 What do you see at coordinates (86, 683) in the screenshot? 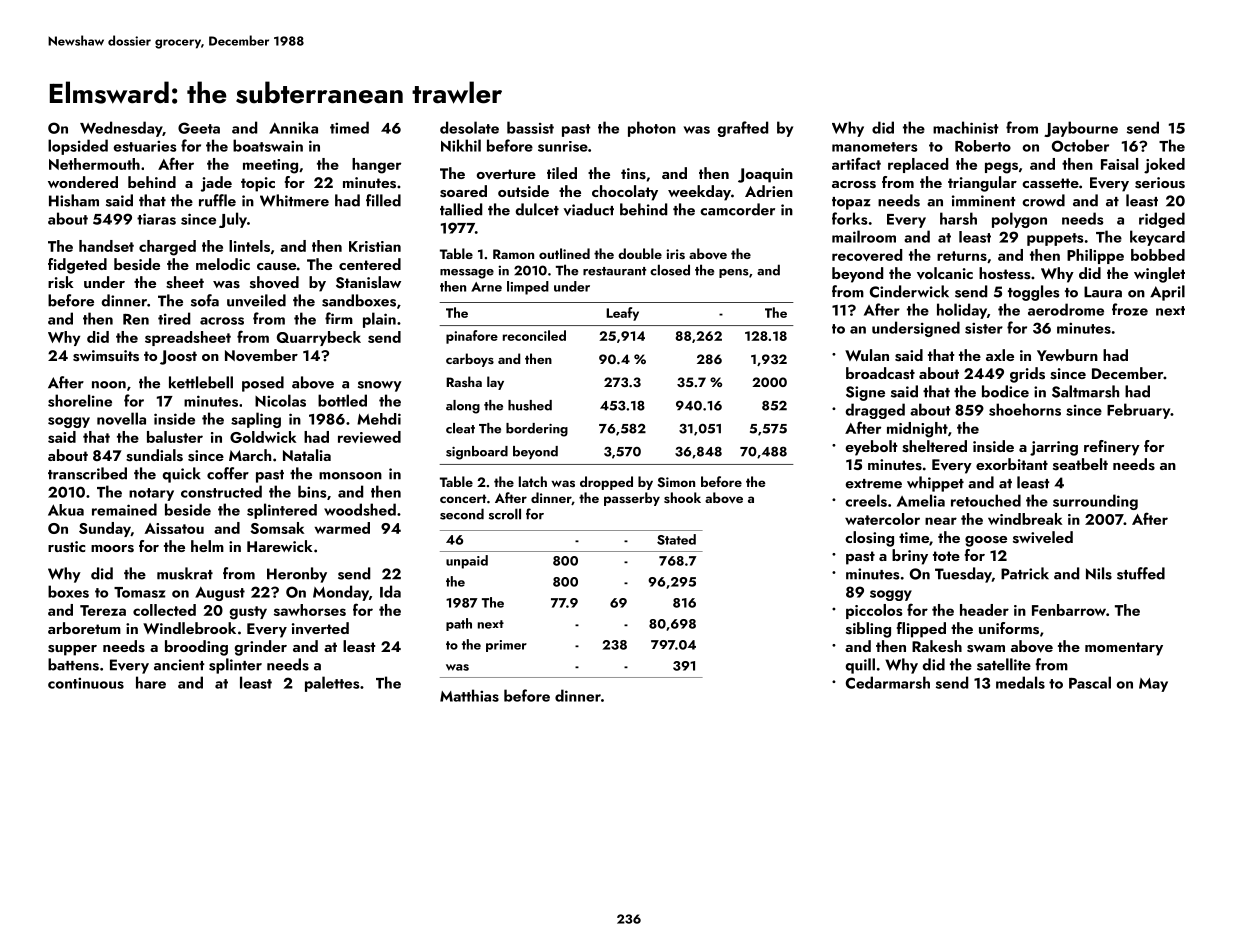
I see `continuous` at bounding box center [86, 683].
